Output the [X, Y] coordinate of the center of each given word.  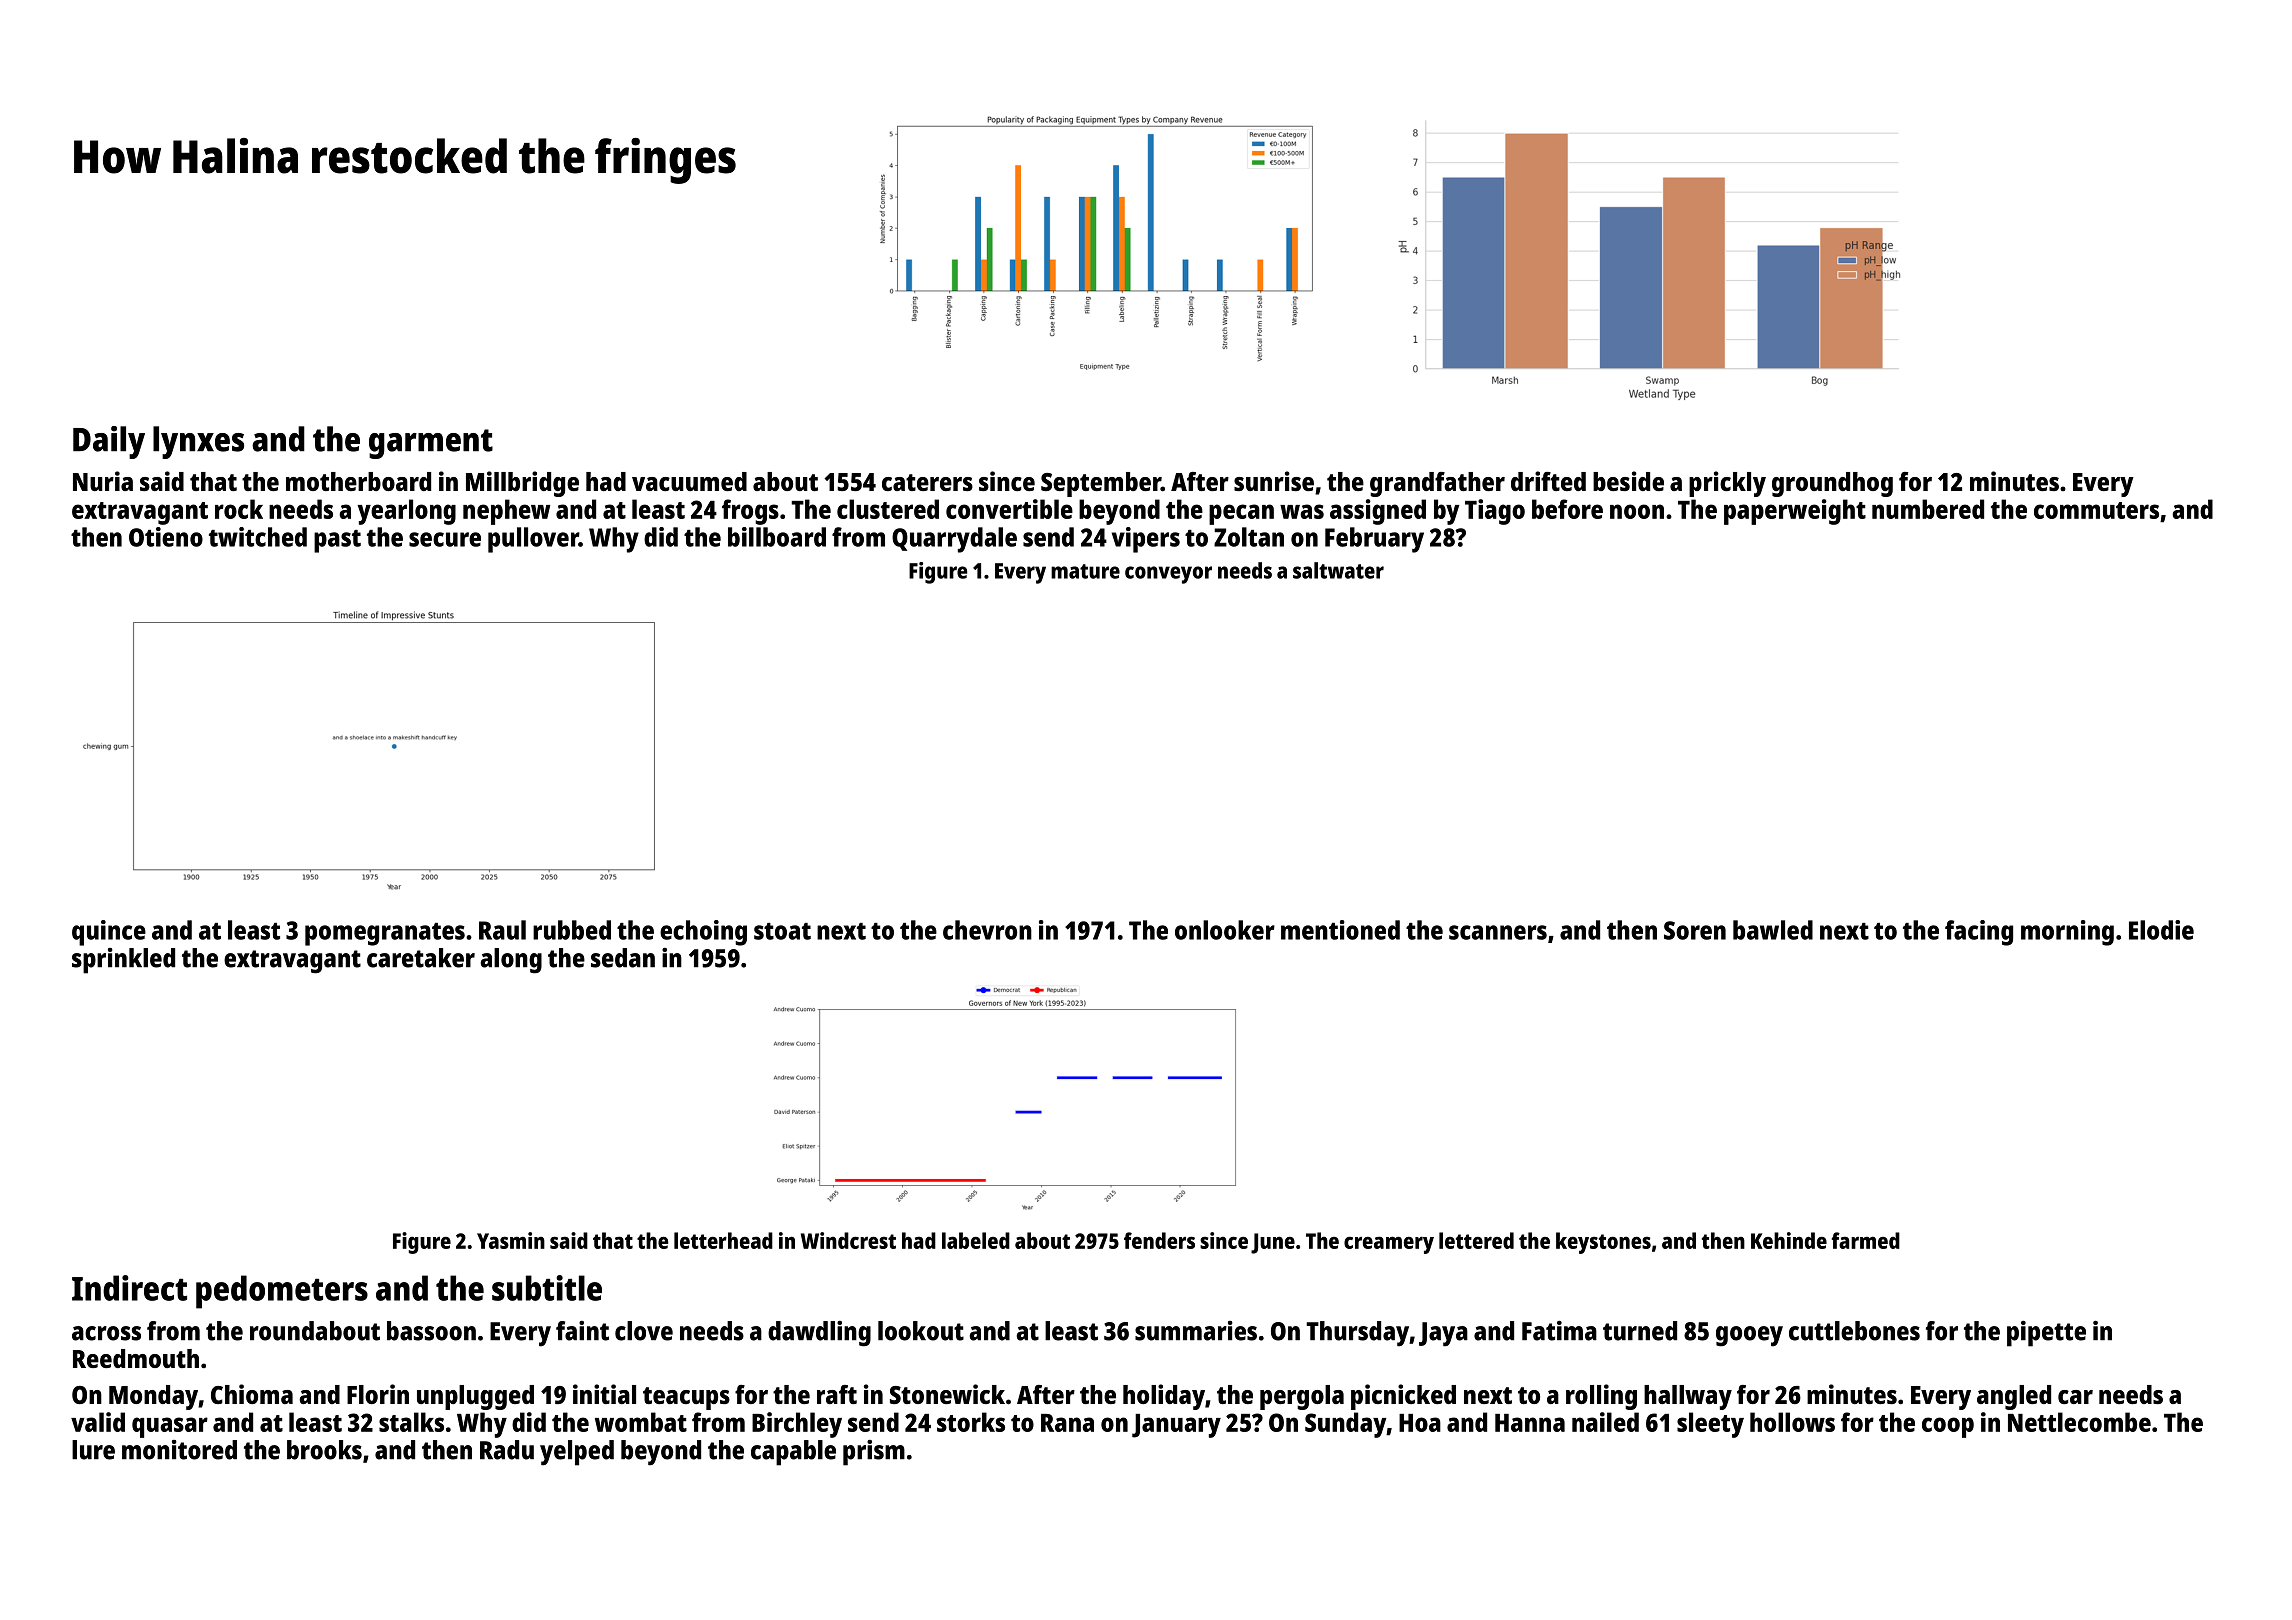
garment [431, 444]
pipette [2046, 1334]
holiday [1164, 1397]
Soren [1695, 930]
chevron [987, 930]
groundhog [1832, 484]
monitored [179, 1450]
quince [109, 933]
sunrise [1274, 481]
